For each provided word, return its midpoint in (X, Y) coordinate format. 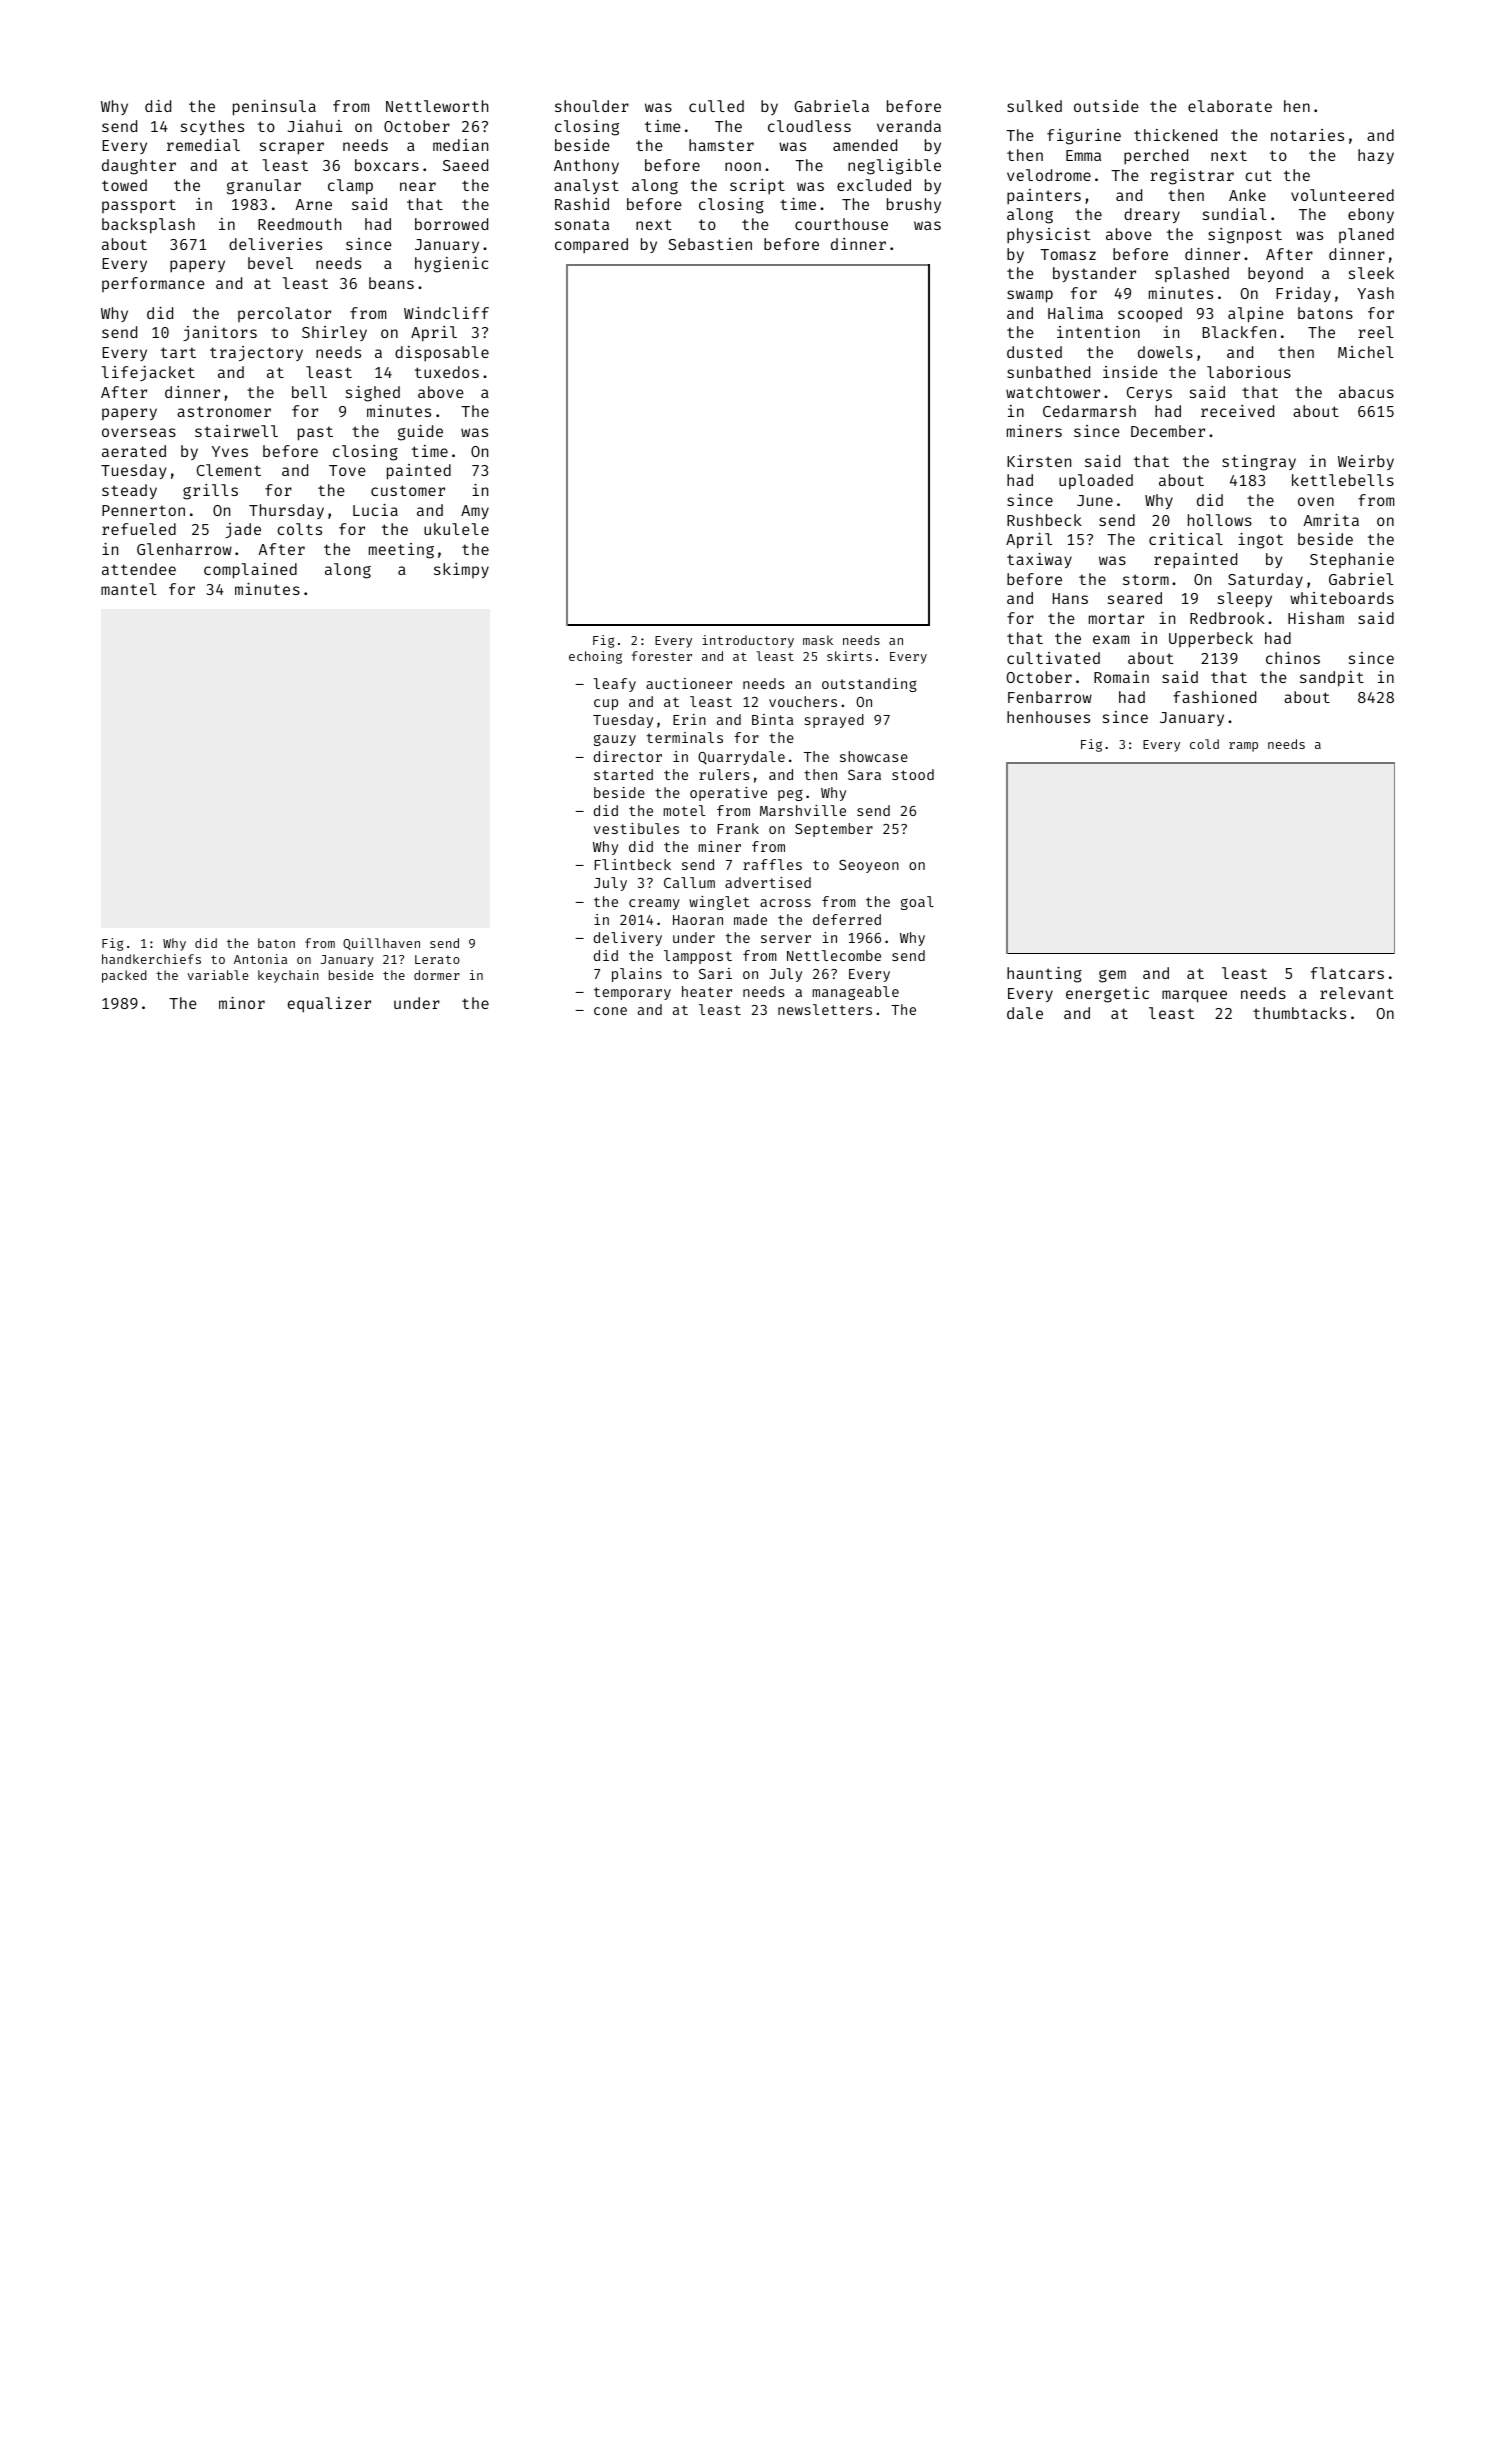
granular (264, 187)
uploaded (1096, 482)
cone (610, 1011)
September (834, 830)
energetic (1107, 995)
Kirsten (1039, 461)
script (757, 186)
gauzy (615, 740)
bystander (1094, 274)
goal (917, 903)
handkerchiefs (151, 959)
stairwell (236, 431)
